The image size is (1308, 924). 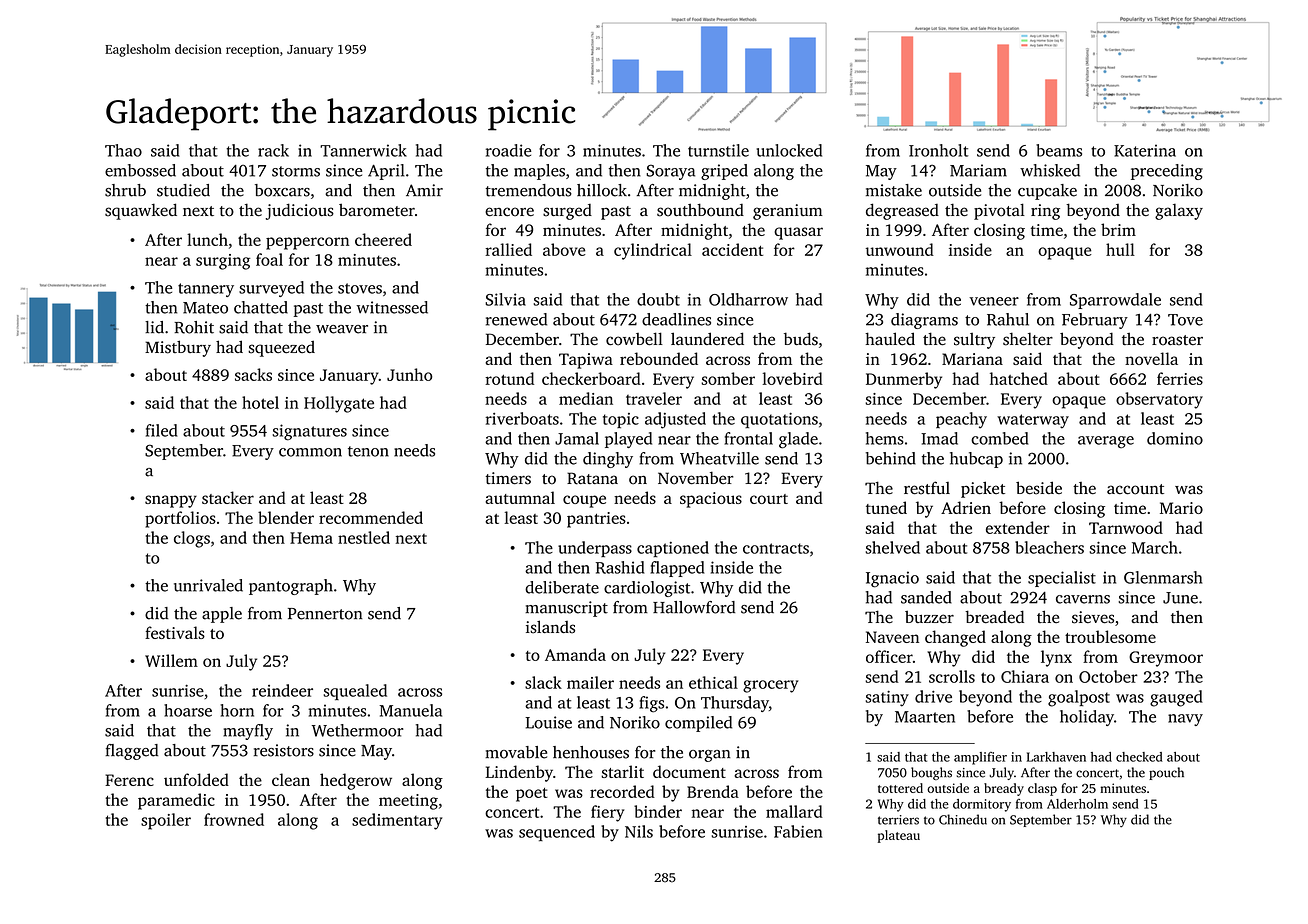 I want to click on Katerina, so click(x=1145, y=150).
